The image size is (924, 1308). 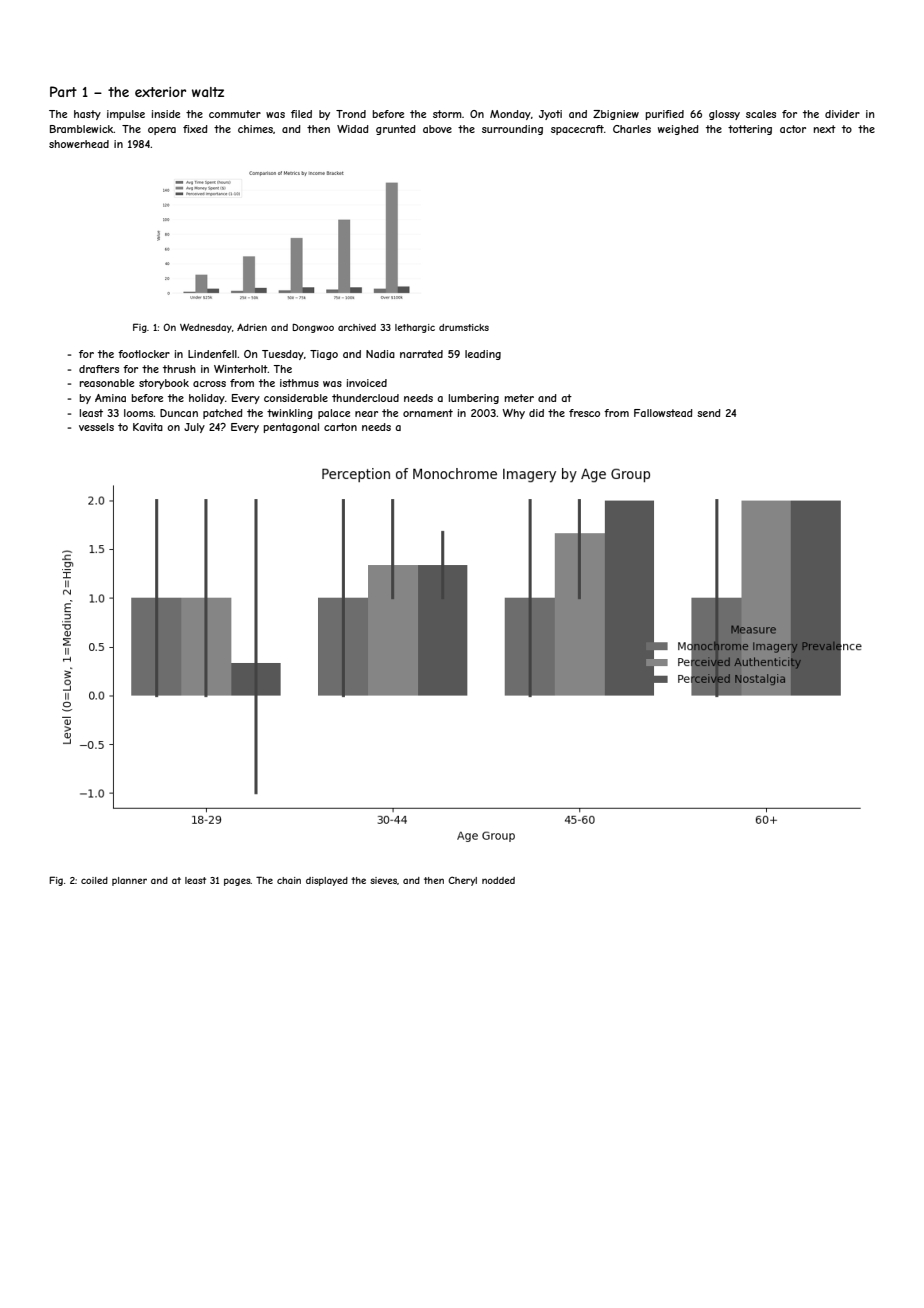 What do you see at coordinates (825, 129) in the image?
I see `next` at bounding box center [825, 129].
